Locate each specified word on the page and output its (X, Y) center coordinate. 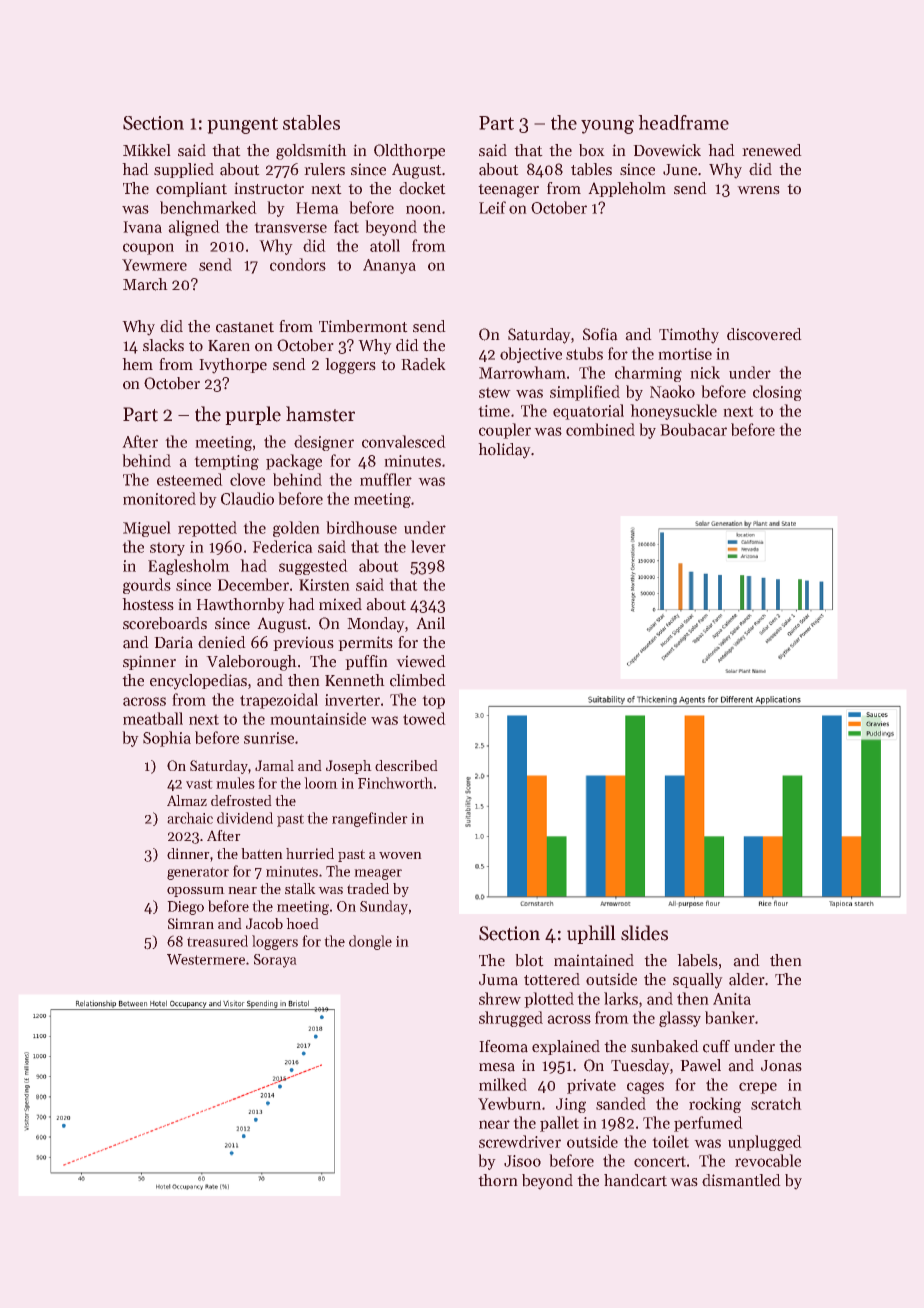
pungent (242, 125)
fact (346, 226)
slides (644, 933)
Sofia (600, 334)
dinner (188, 853)
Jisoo (522, 1161)
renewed (772, 150)
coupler (505, 431)
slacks (163, 345)
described (406, 765)
